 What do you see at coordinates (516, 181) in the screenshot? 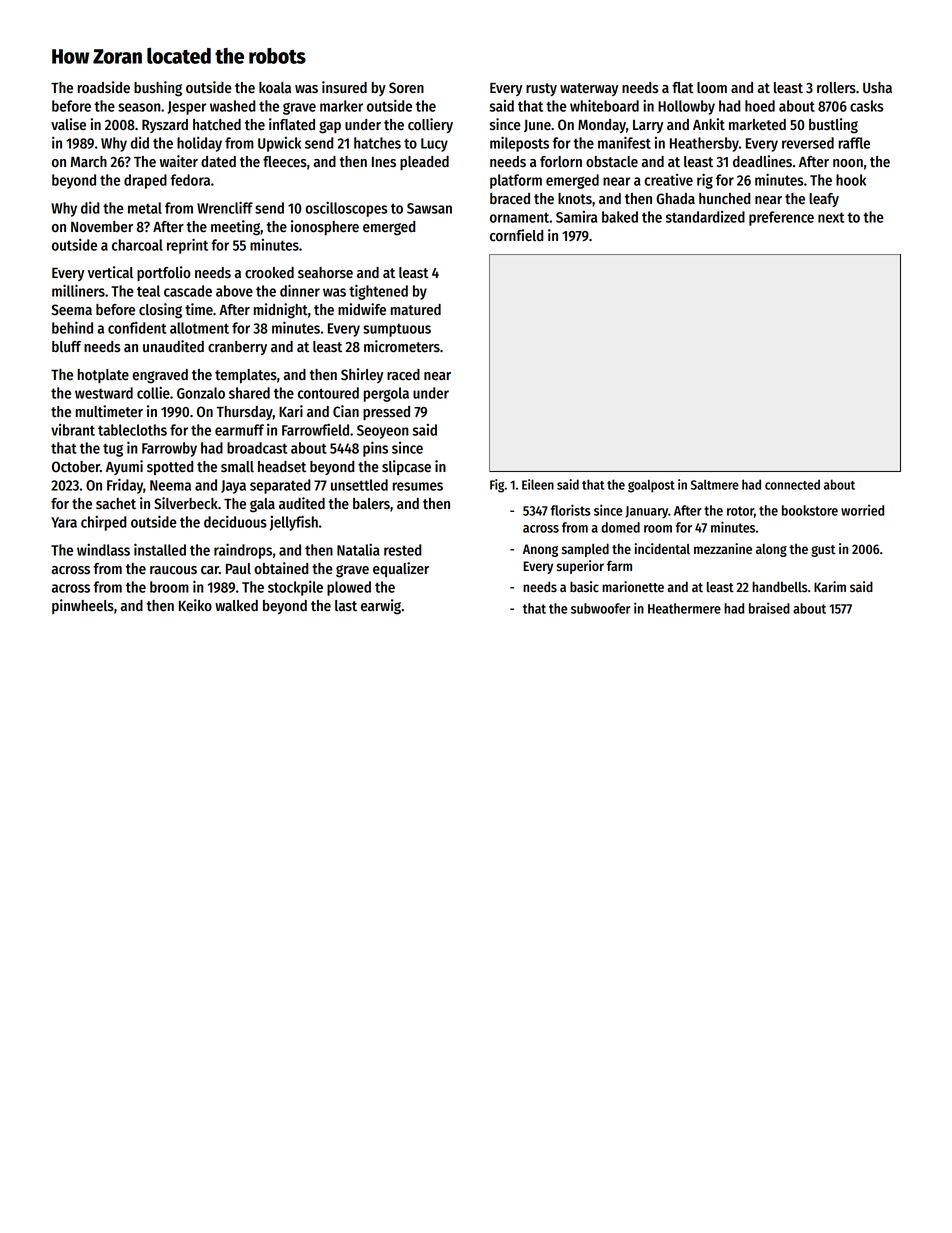
I see `platform` at bounding box center [516, 181].
